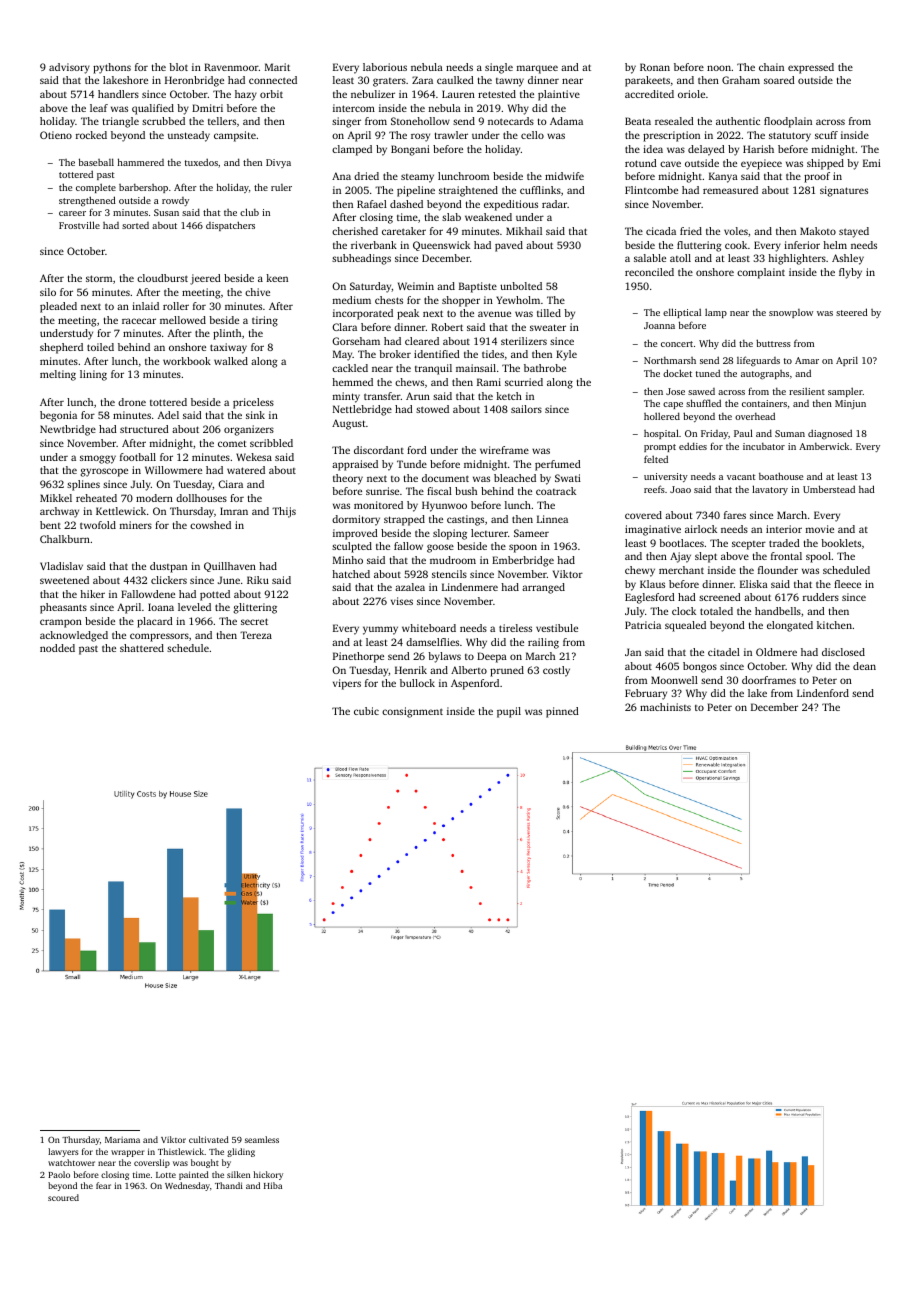  What do you see at coordinates (469, 670) in the image?
I see `Alberto` at bounding box center [469, 670].
